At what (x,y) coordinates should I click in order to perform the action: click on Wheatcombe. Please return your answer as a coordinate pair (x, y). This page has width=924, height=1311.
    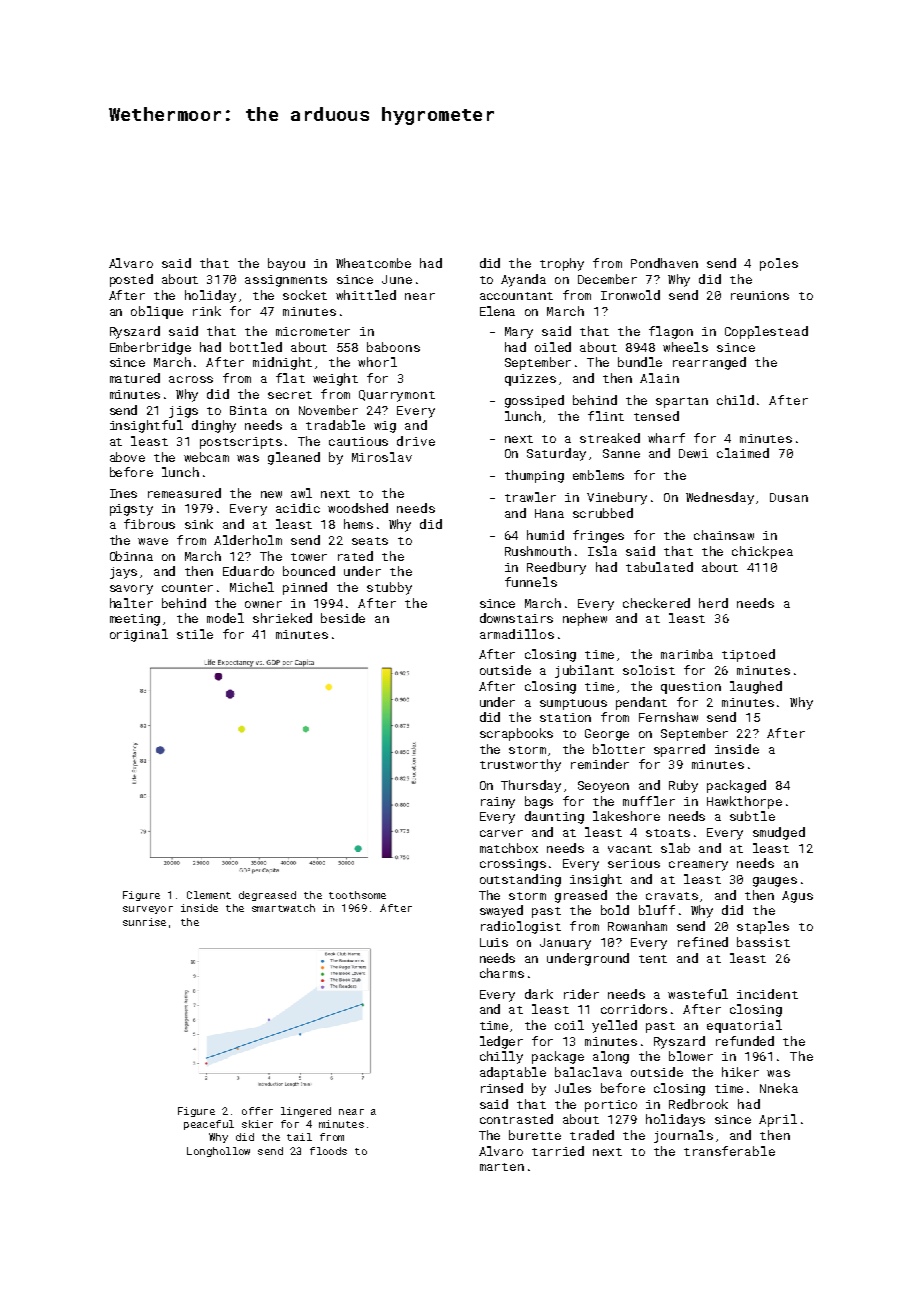
    Looking at the image, I should click on (373, 263).
